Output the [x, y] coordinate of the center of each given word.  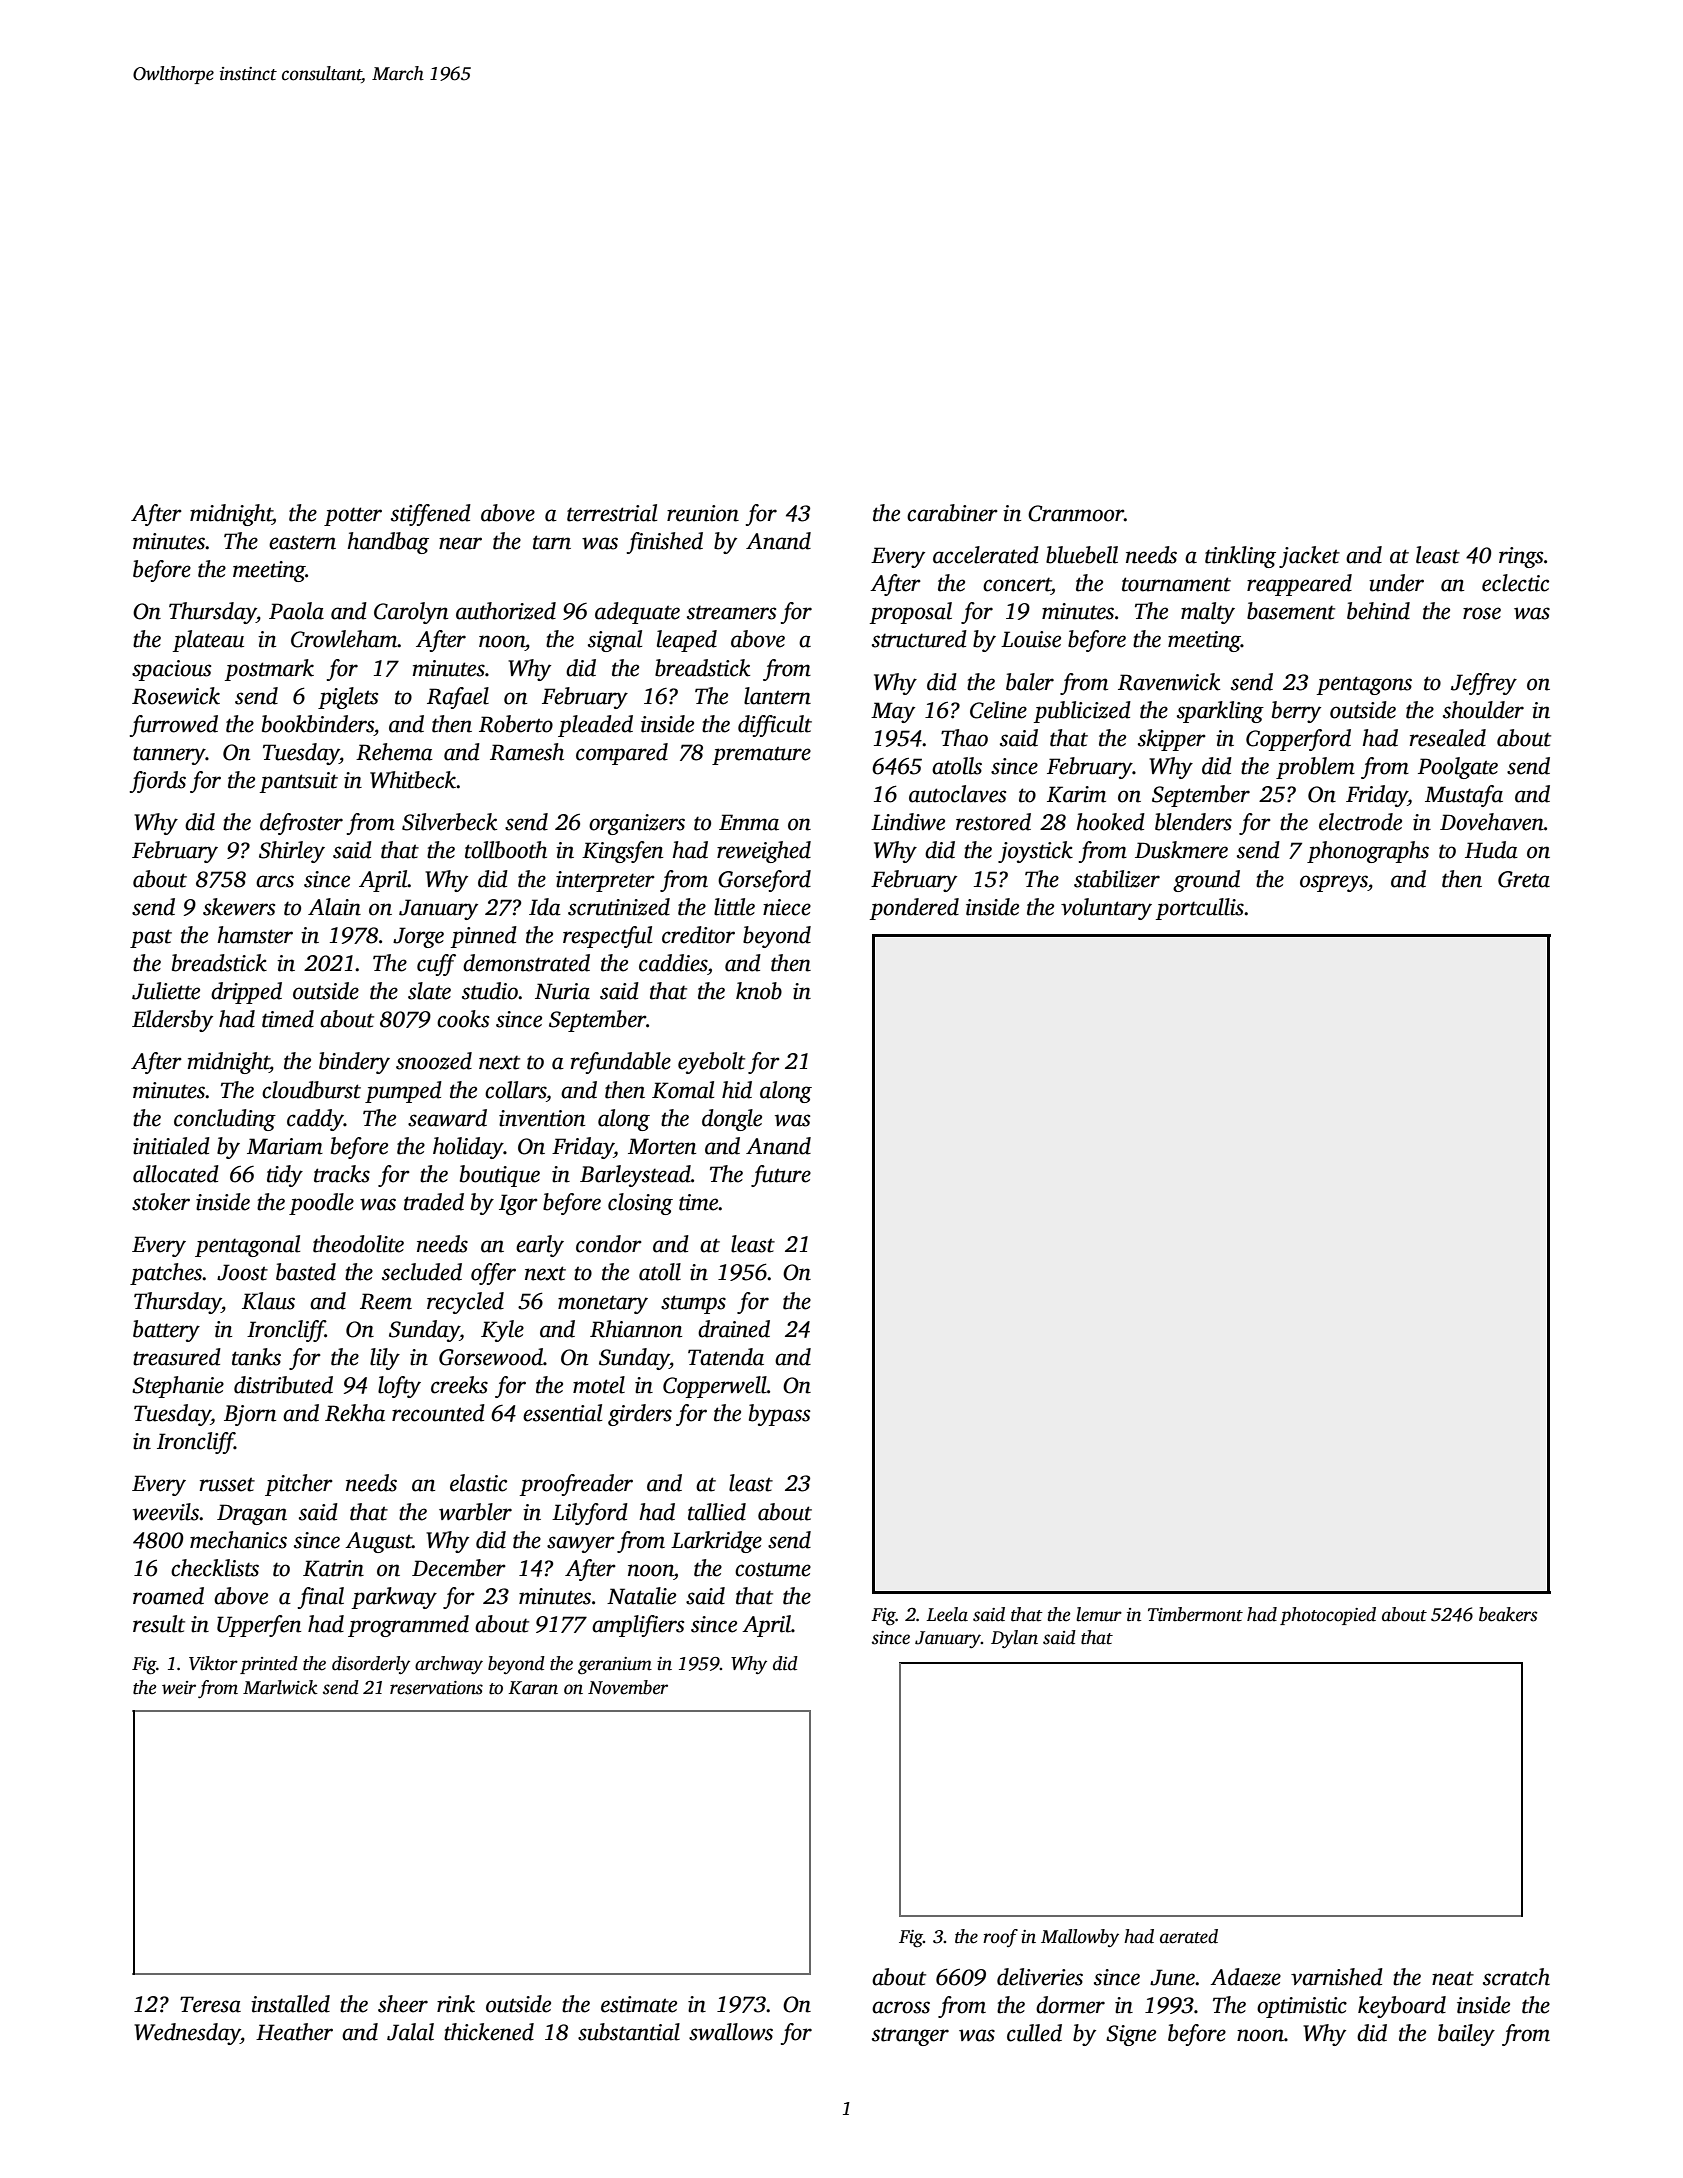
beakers [1508, 1614]
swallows [731, 2032]
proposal [911, 613]
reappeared [1299, 585]
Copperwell [715, 1387]
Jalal [410, 2032]
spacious [171, 670]
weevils [166, 1512]
